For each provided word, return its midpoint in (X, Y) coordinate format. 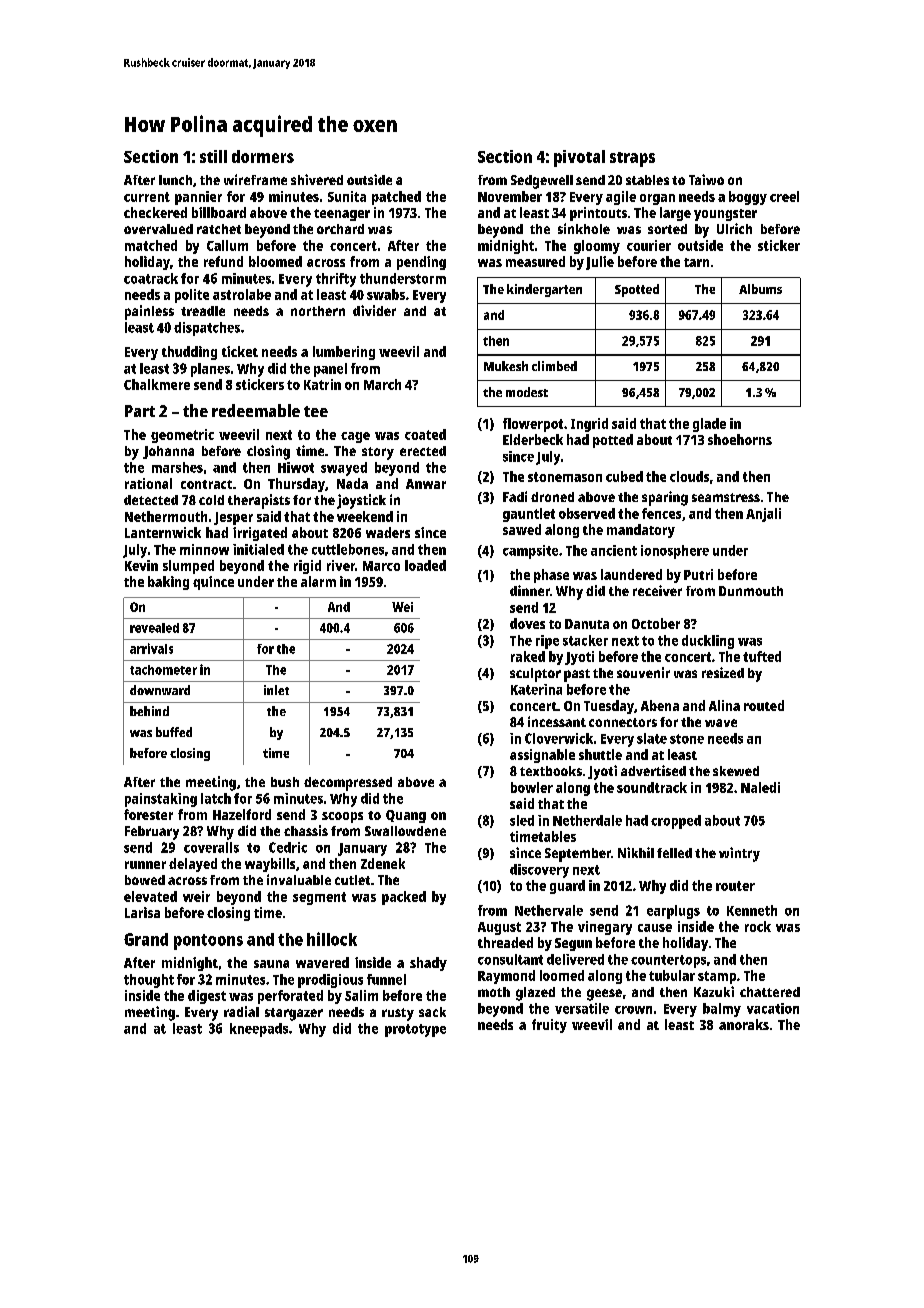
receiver (657, 590)
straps (632, 159)
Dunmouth (751, 591)
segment (319, 898)
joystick (361, 501)
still (213, 156)
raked (528, 656)
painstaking (161, 800)
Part (140, 411)
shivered (317, 179)
